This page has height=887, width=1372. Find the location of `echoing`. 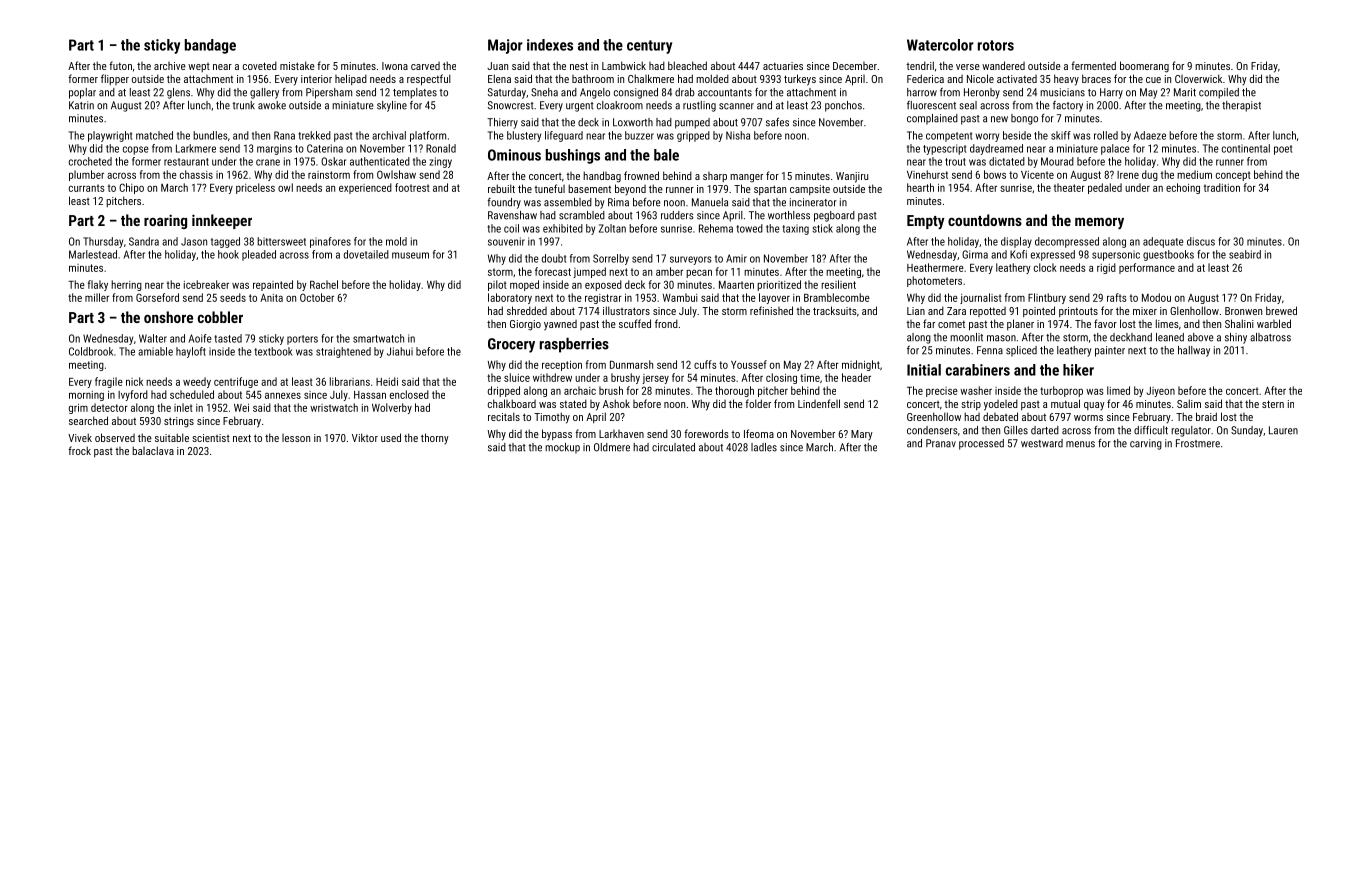

echoing is located at coordinates (1183, 188).
